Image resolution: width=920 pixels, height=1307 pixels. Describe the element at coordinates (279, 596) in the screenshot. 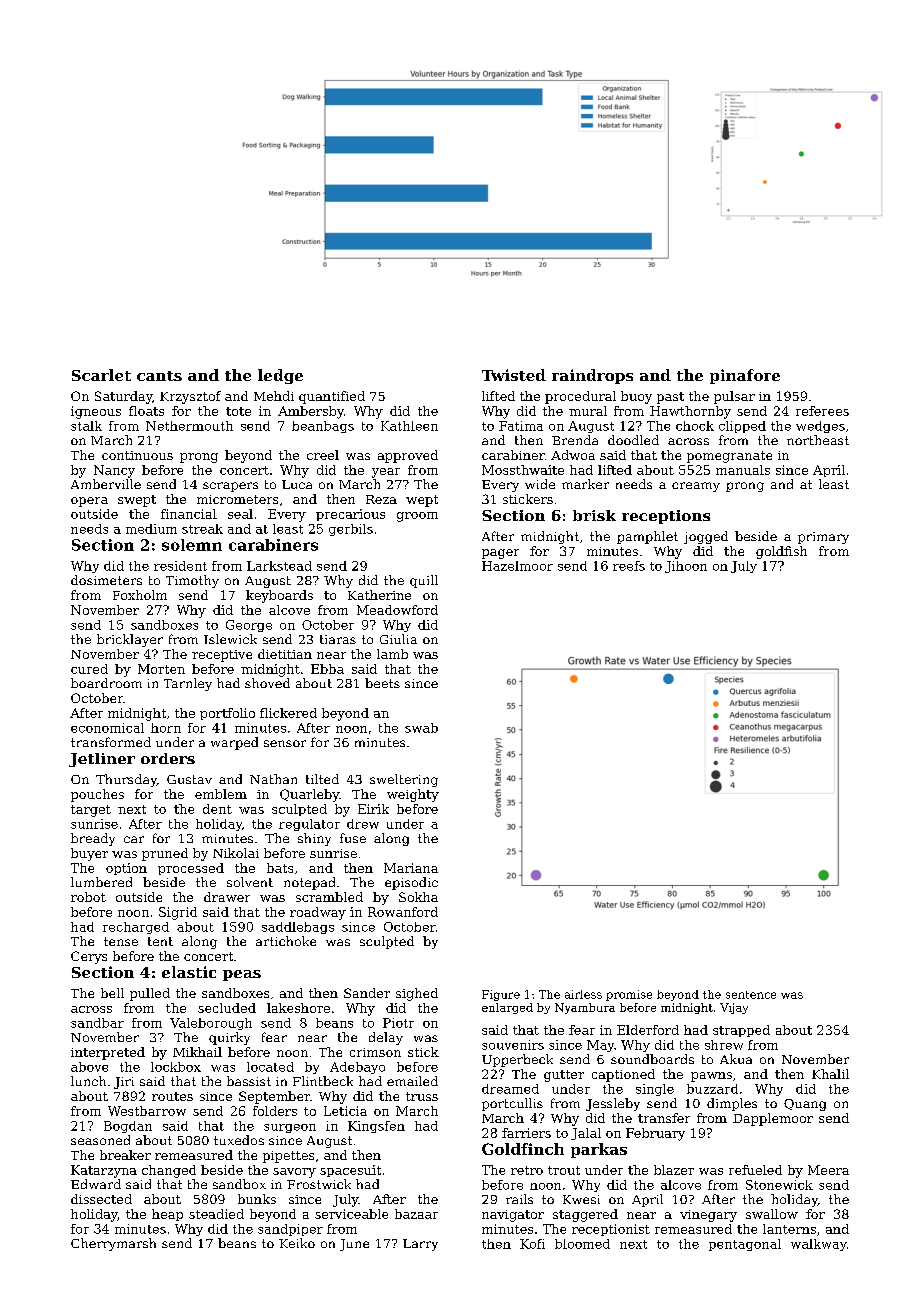

I see `keyboards` at that location.
